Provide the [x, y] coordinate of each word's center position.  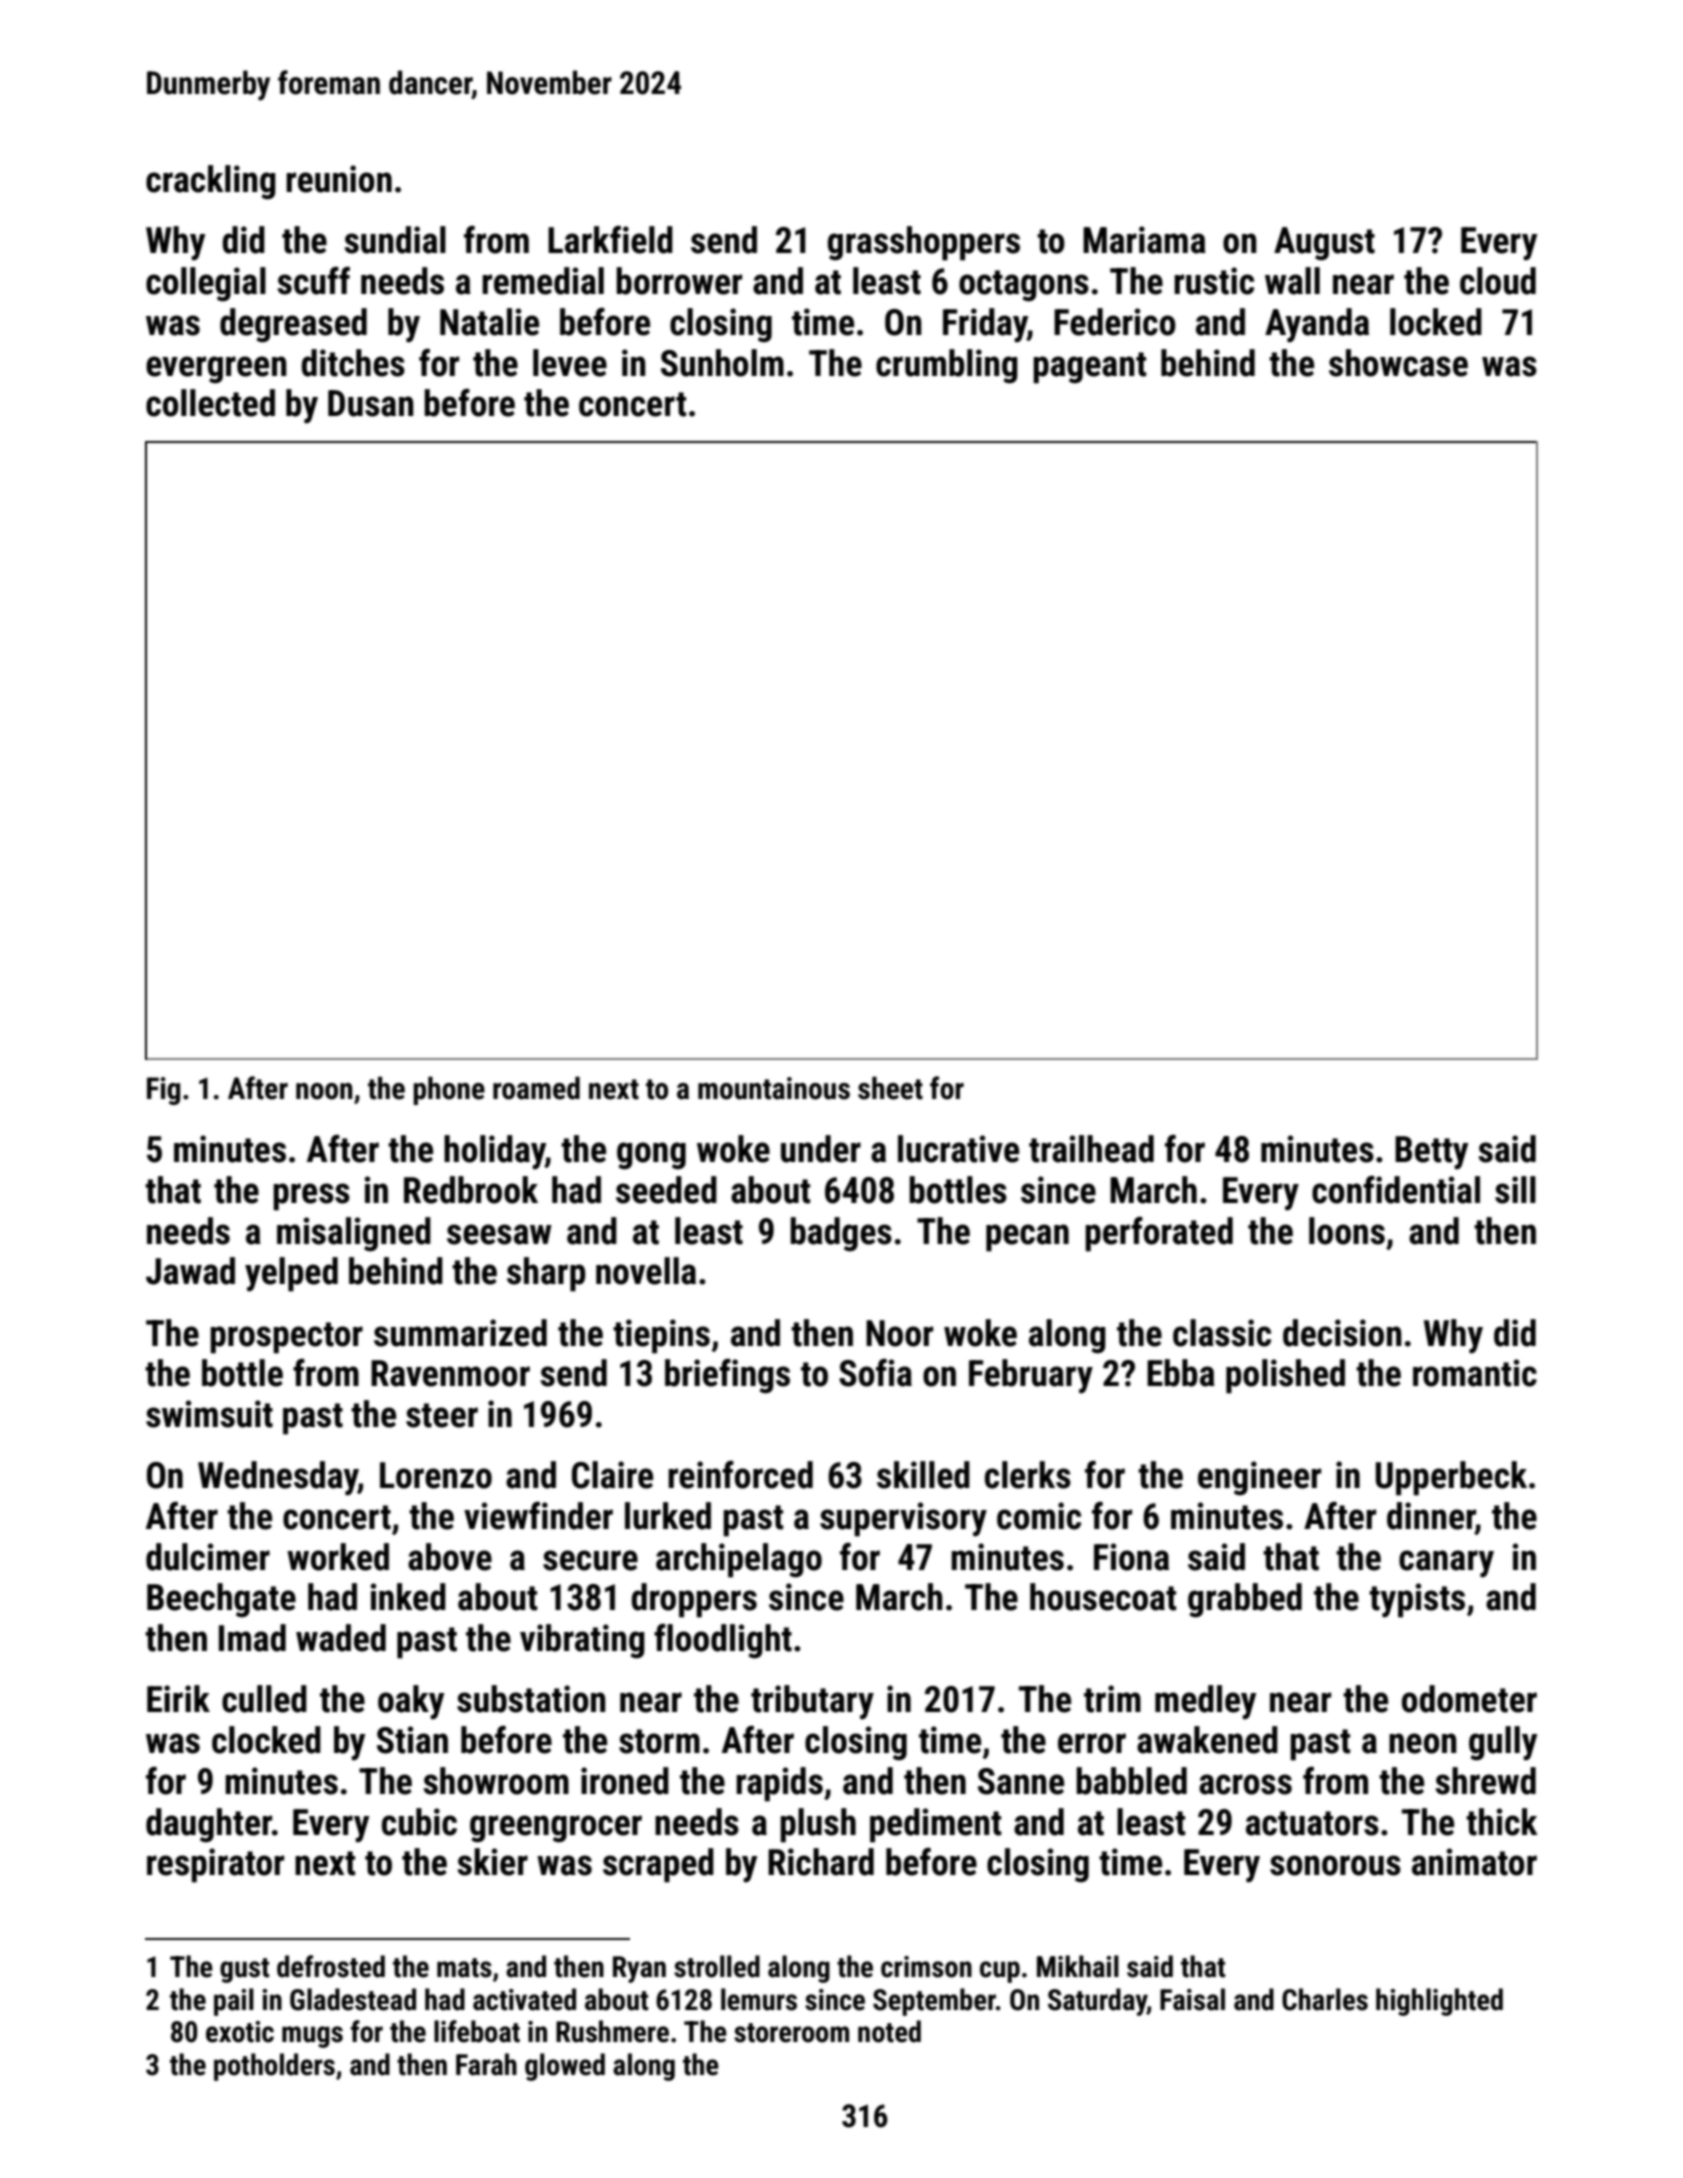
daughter [209, 1825]
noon [324, 1091]
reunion [339, 179]
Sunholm [722, 363]
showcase [1398, 363]
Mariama [1144, 240]
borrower [679, 281]
